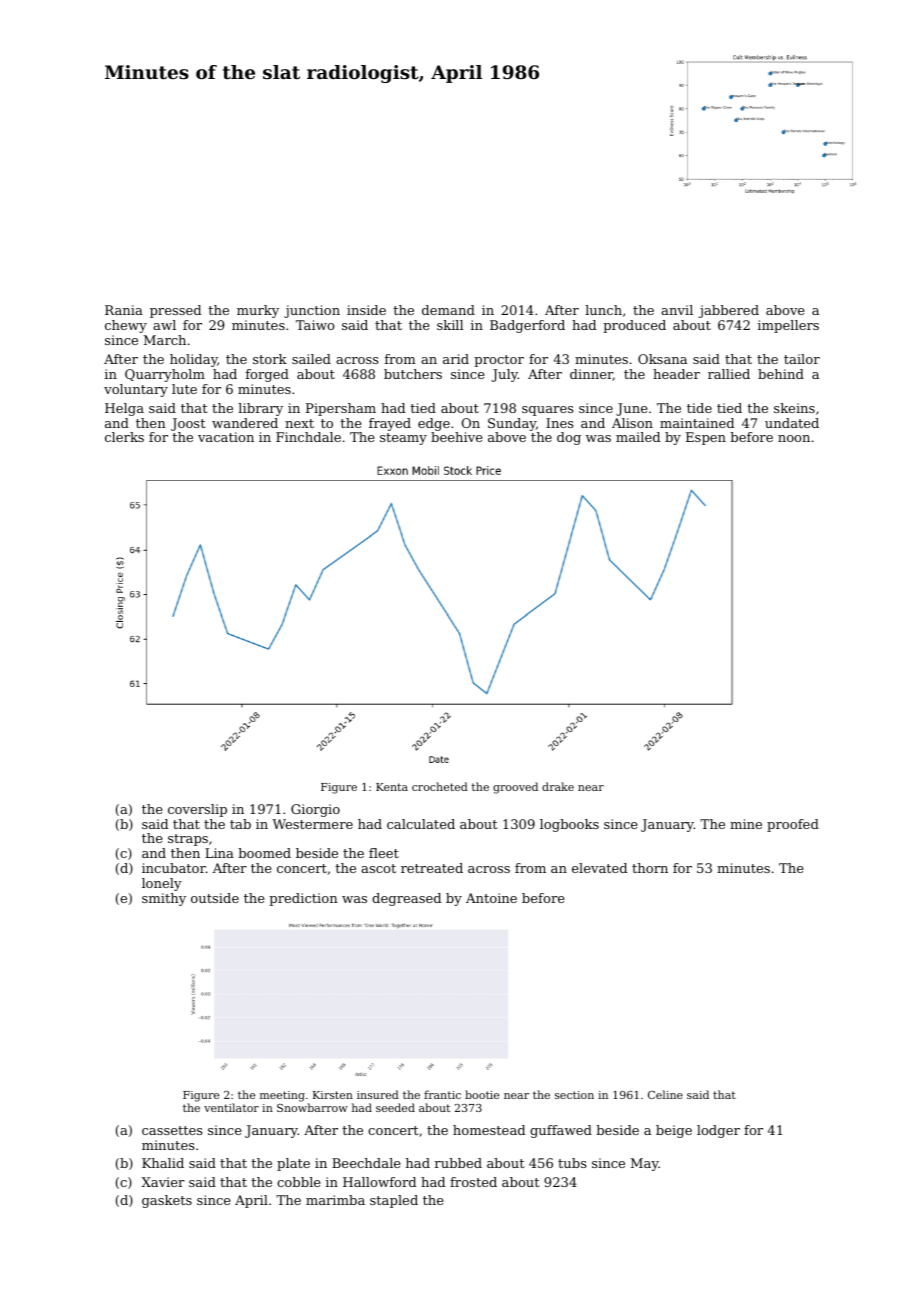 The width and height of the page is (924, 1308). What do you see at coordinates (491, 898) in the page?
I see `Antoine` at bounding box center [491, 898].
